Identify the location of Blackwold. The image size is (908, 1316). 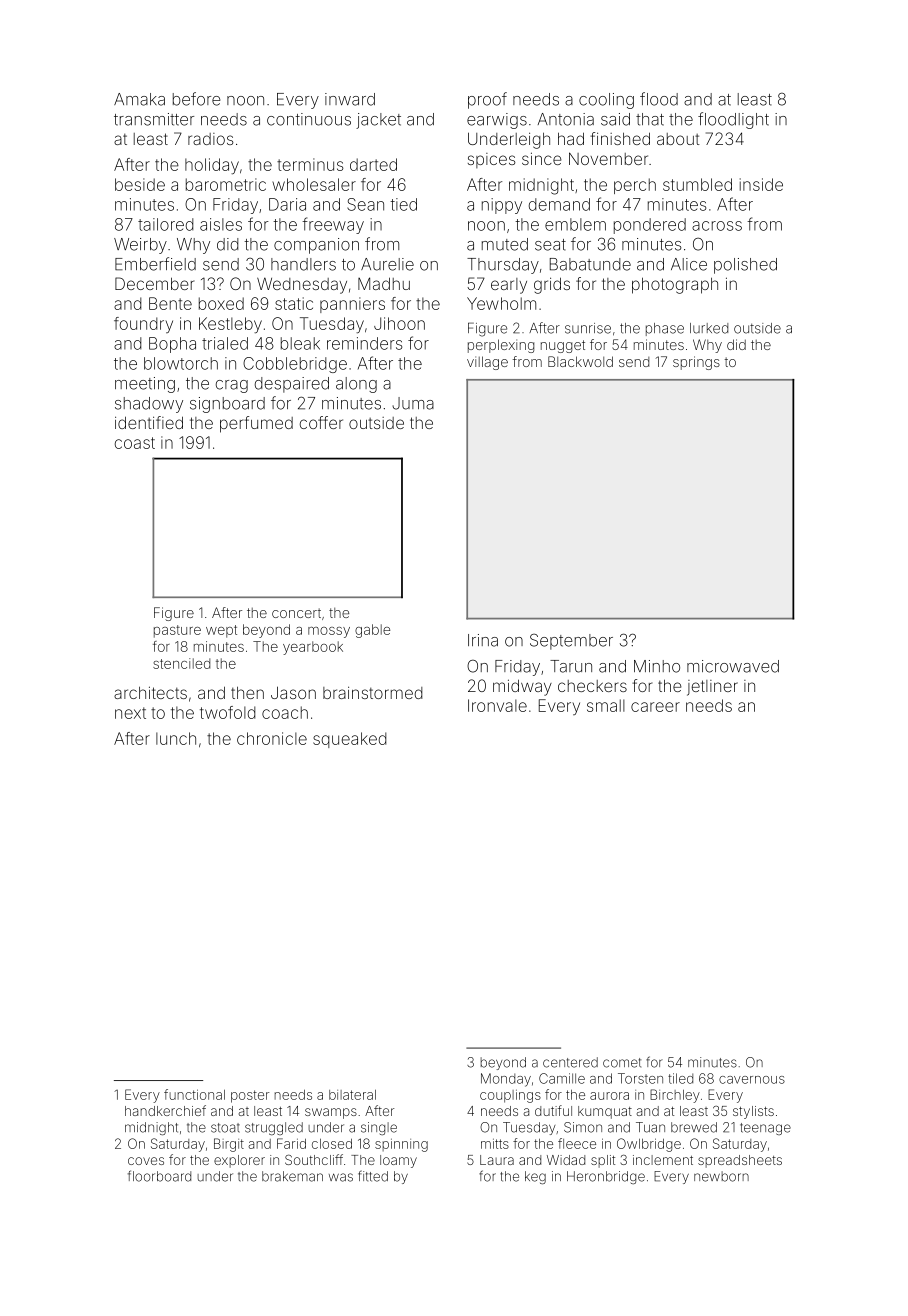
(580, 361).
